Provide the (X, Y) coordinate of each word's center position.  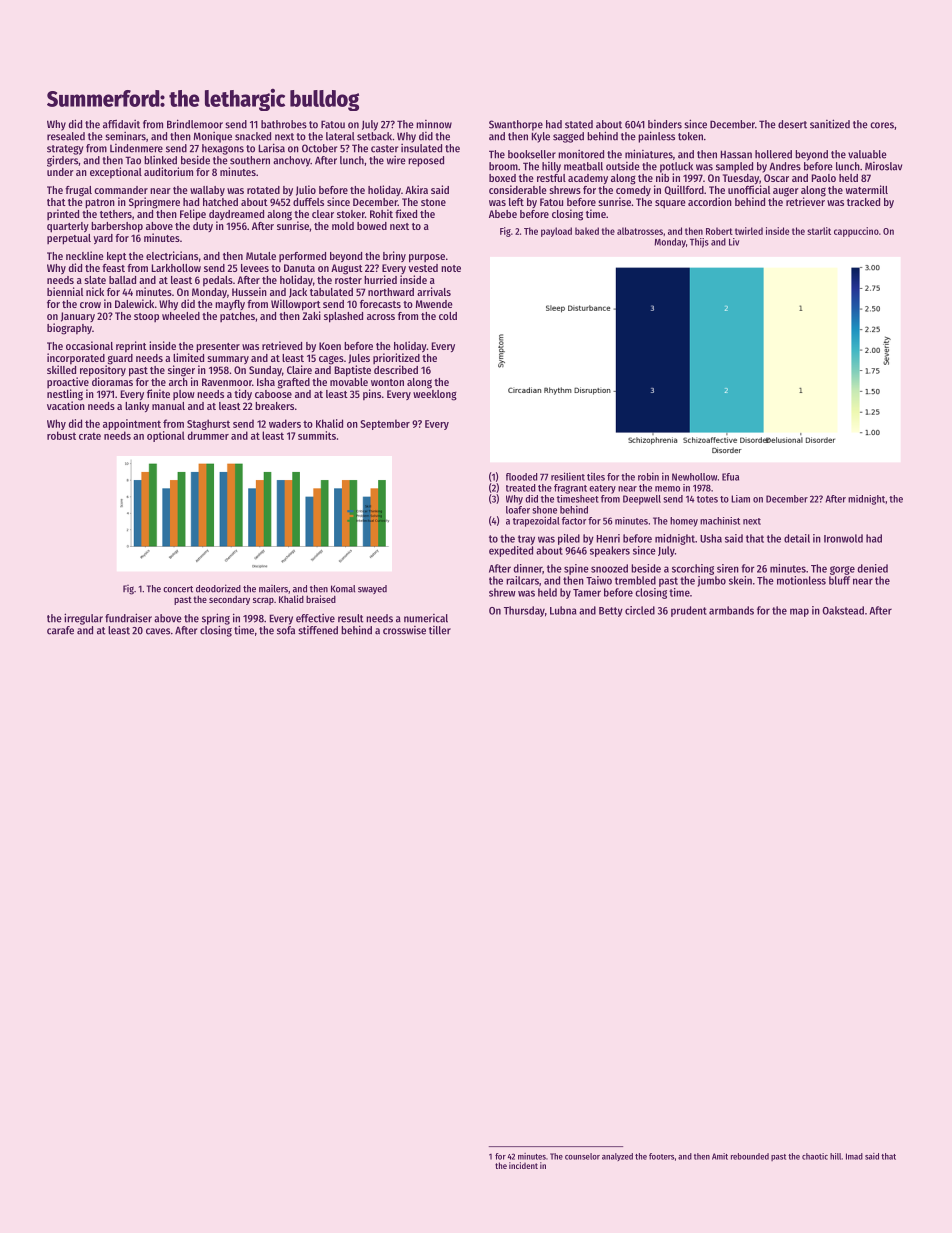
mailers (273, 589)
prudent (689, 611)
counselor (582, 1156)
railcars (522, 580)
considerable (518, 189)
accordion (710, 201)
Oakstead (843, 610)
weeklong (435, 395)
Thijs (699, 243)
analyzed (617, 1157)
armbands (731, 610)
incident (523, 1165)
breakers (274, 406)
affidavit (121, 124)
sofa (286, 630)
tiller (440, 630)
